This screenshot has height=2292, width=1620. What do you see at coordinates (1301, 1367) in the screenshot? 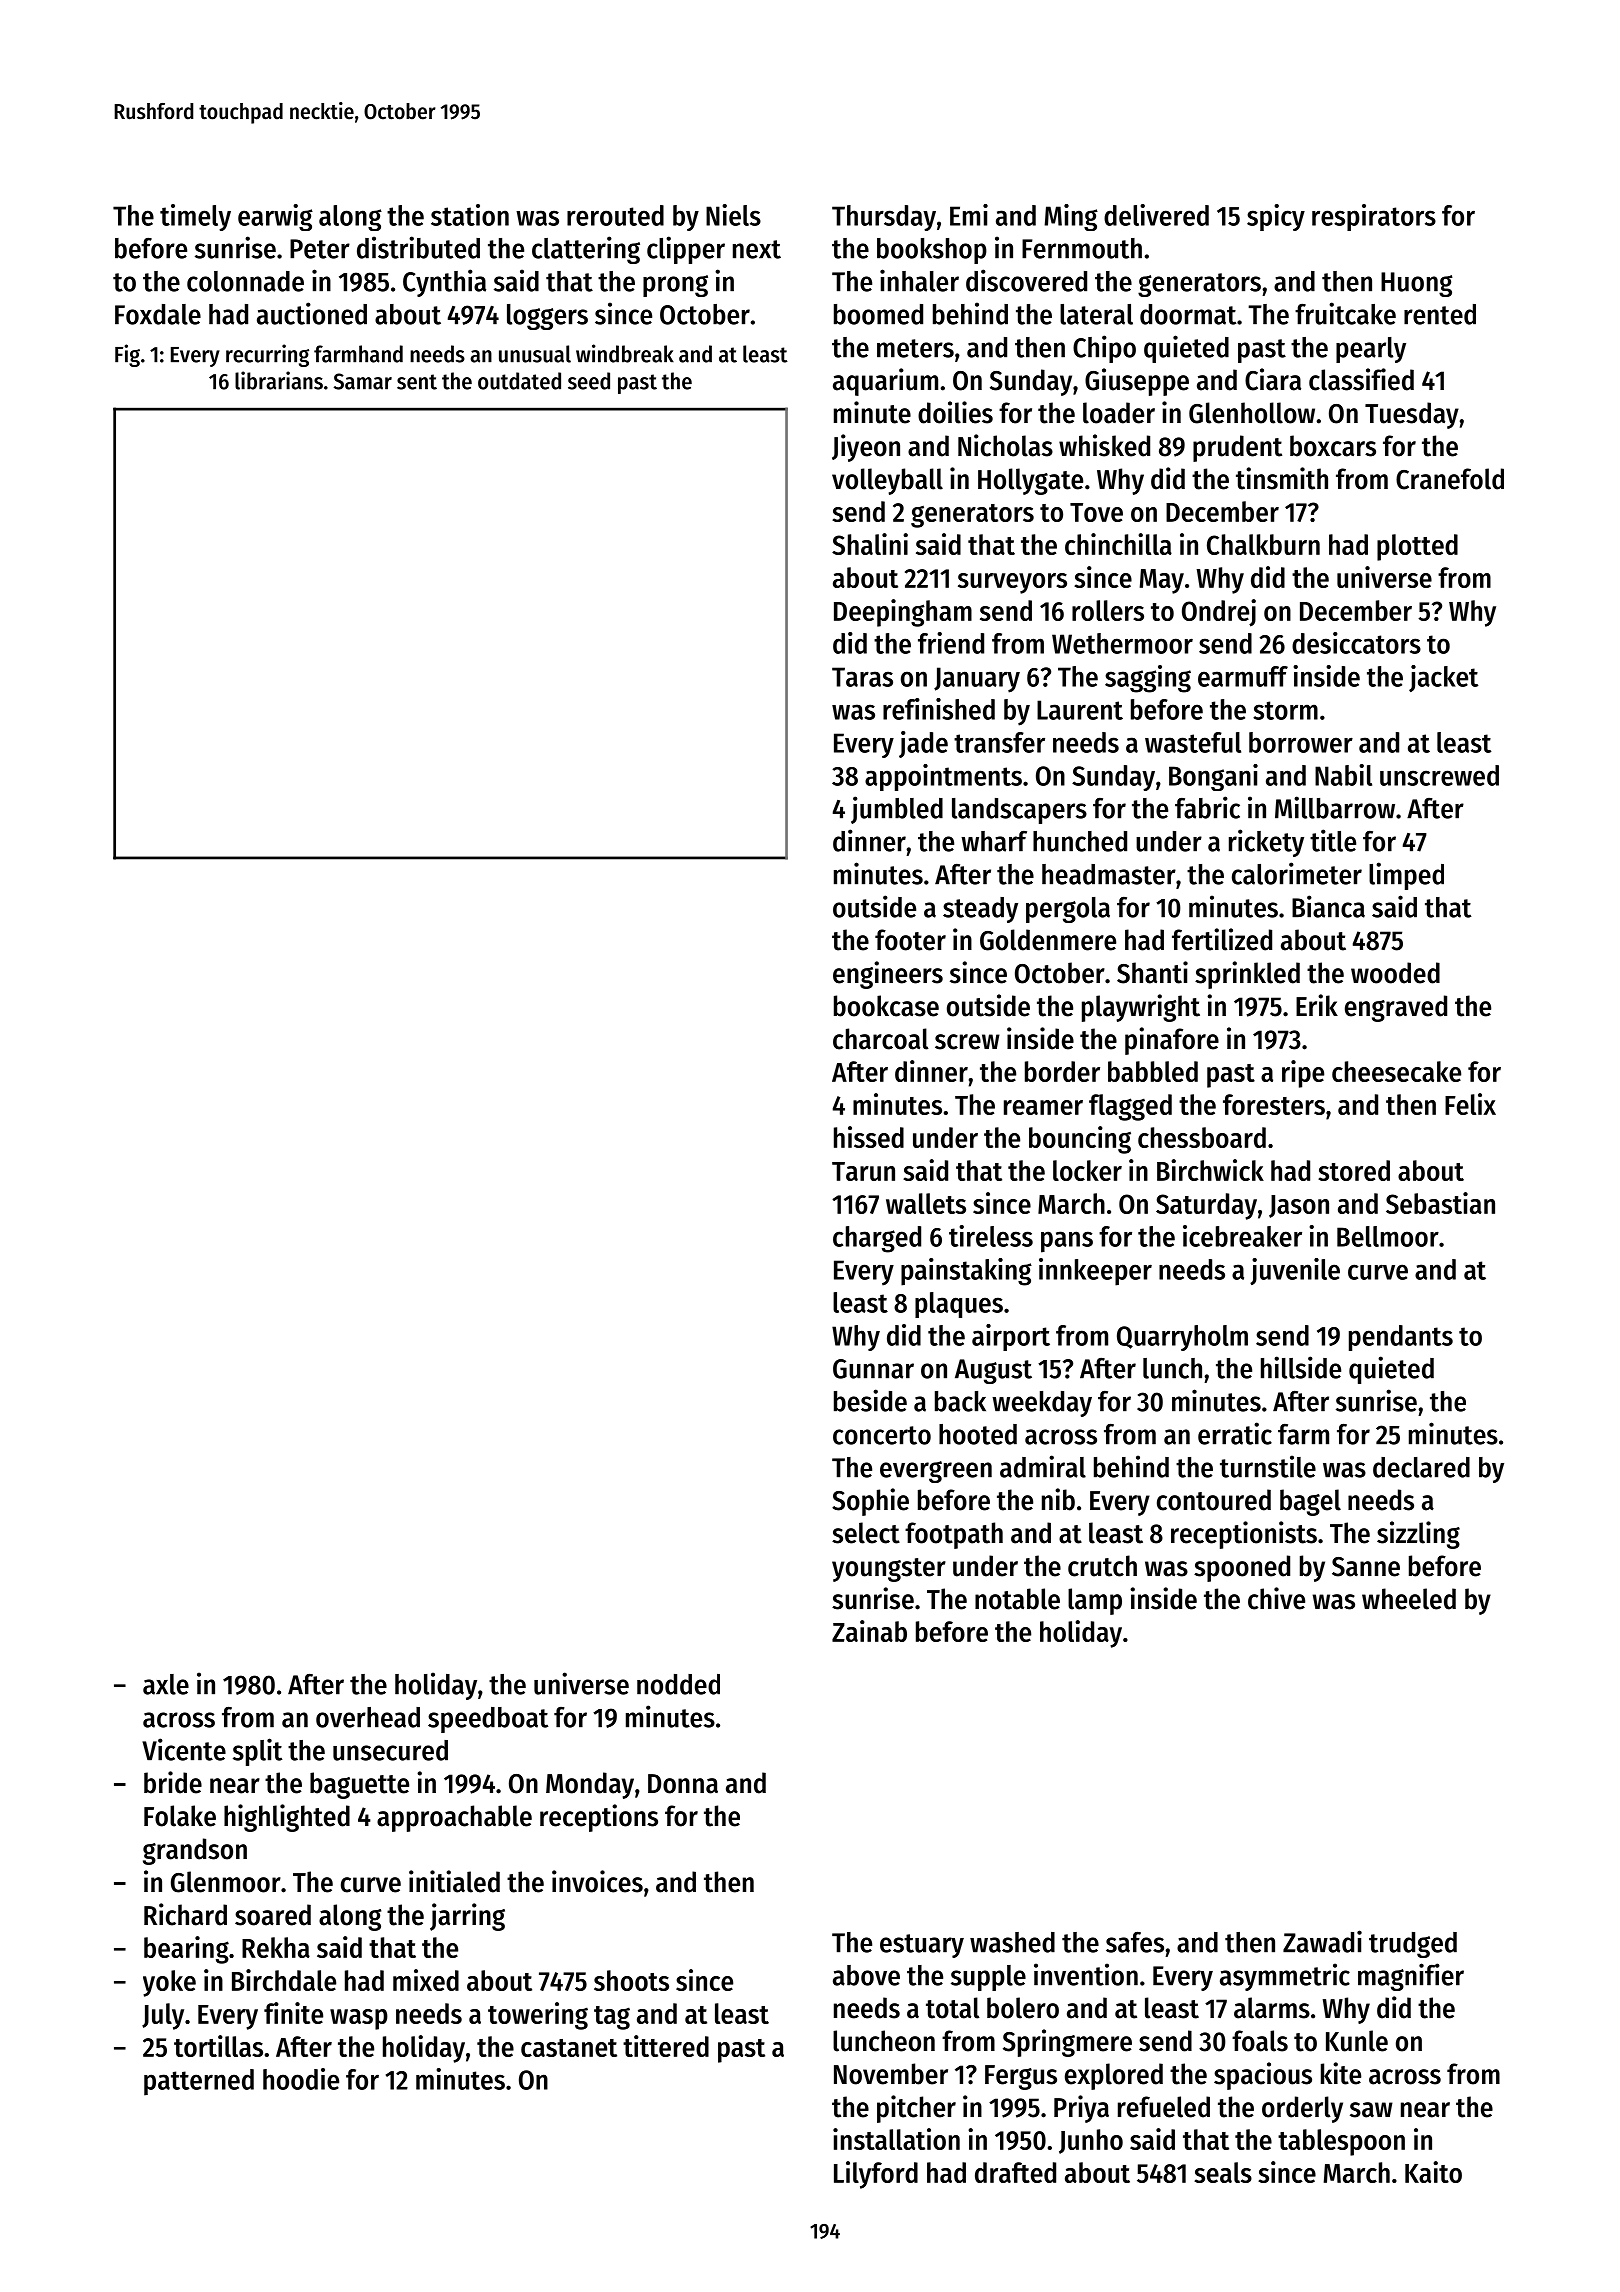
I see `hillside` at bounding box center [1301, 1367].
